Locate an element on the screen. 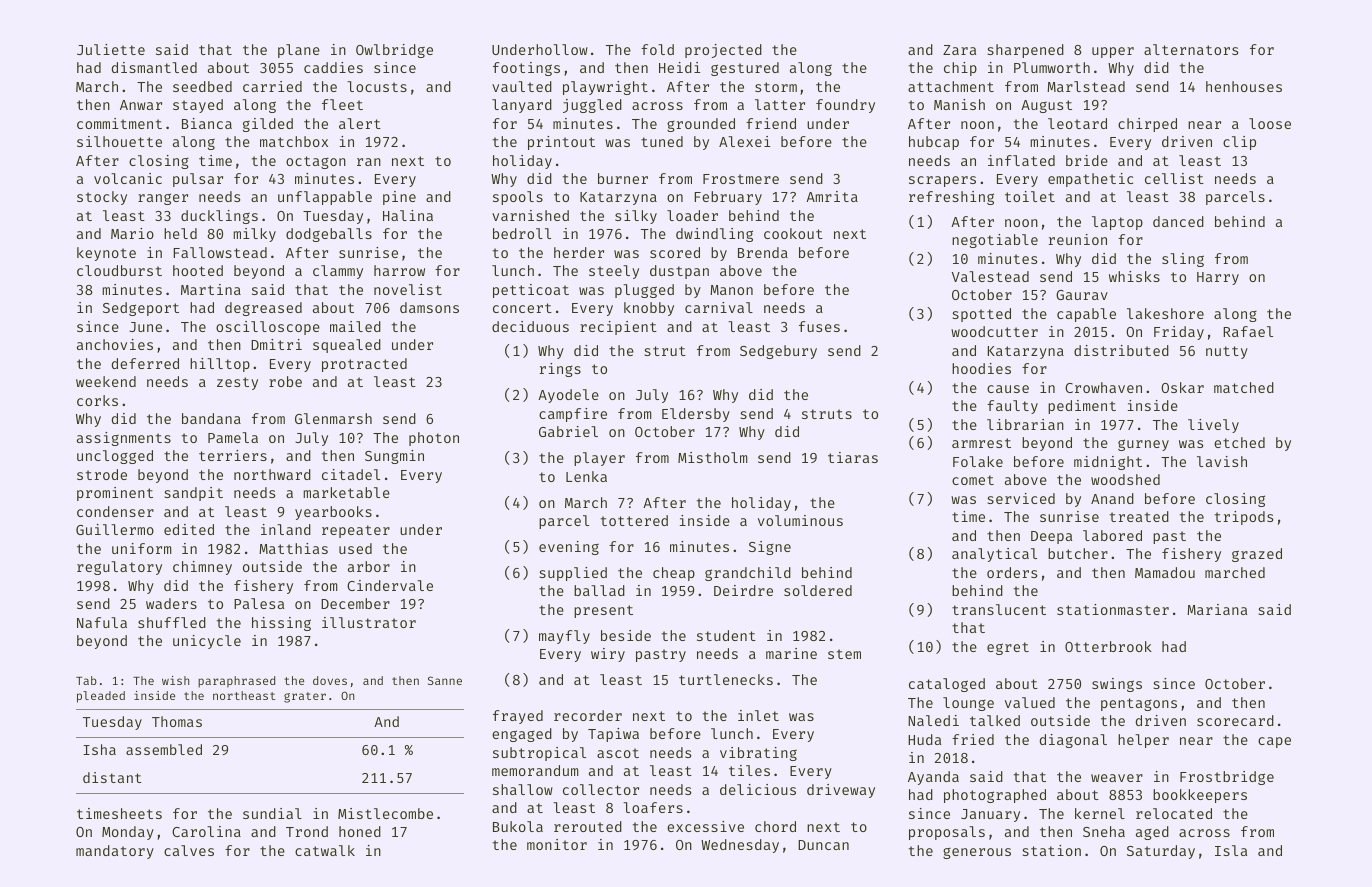 This screenshot has width=1372, height=887. Juliette is located at coordinates (111, 49).
